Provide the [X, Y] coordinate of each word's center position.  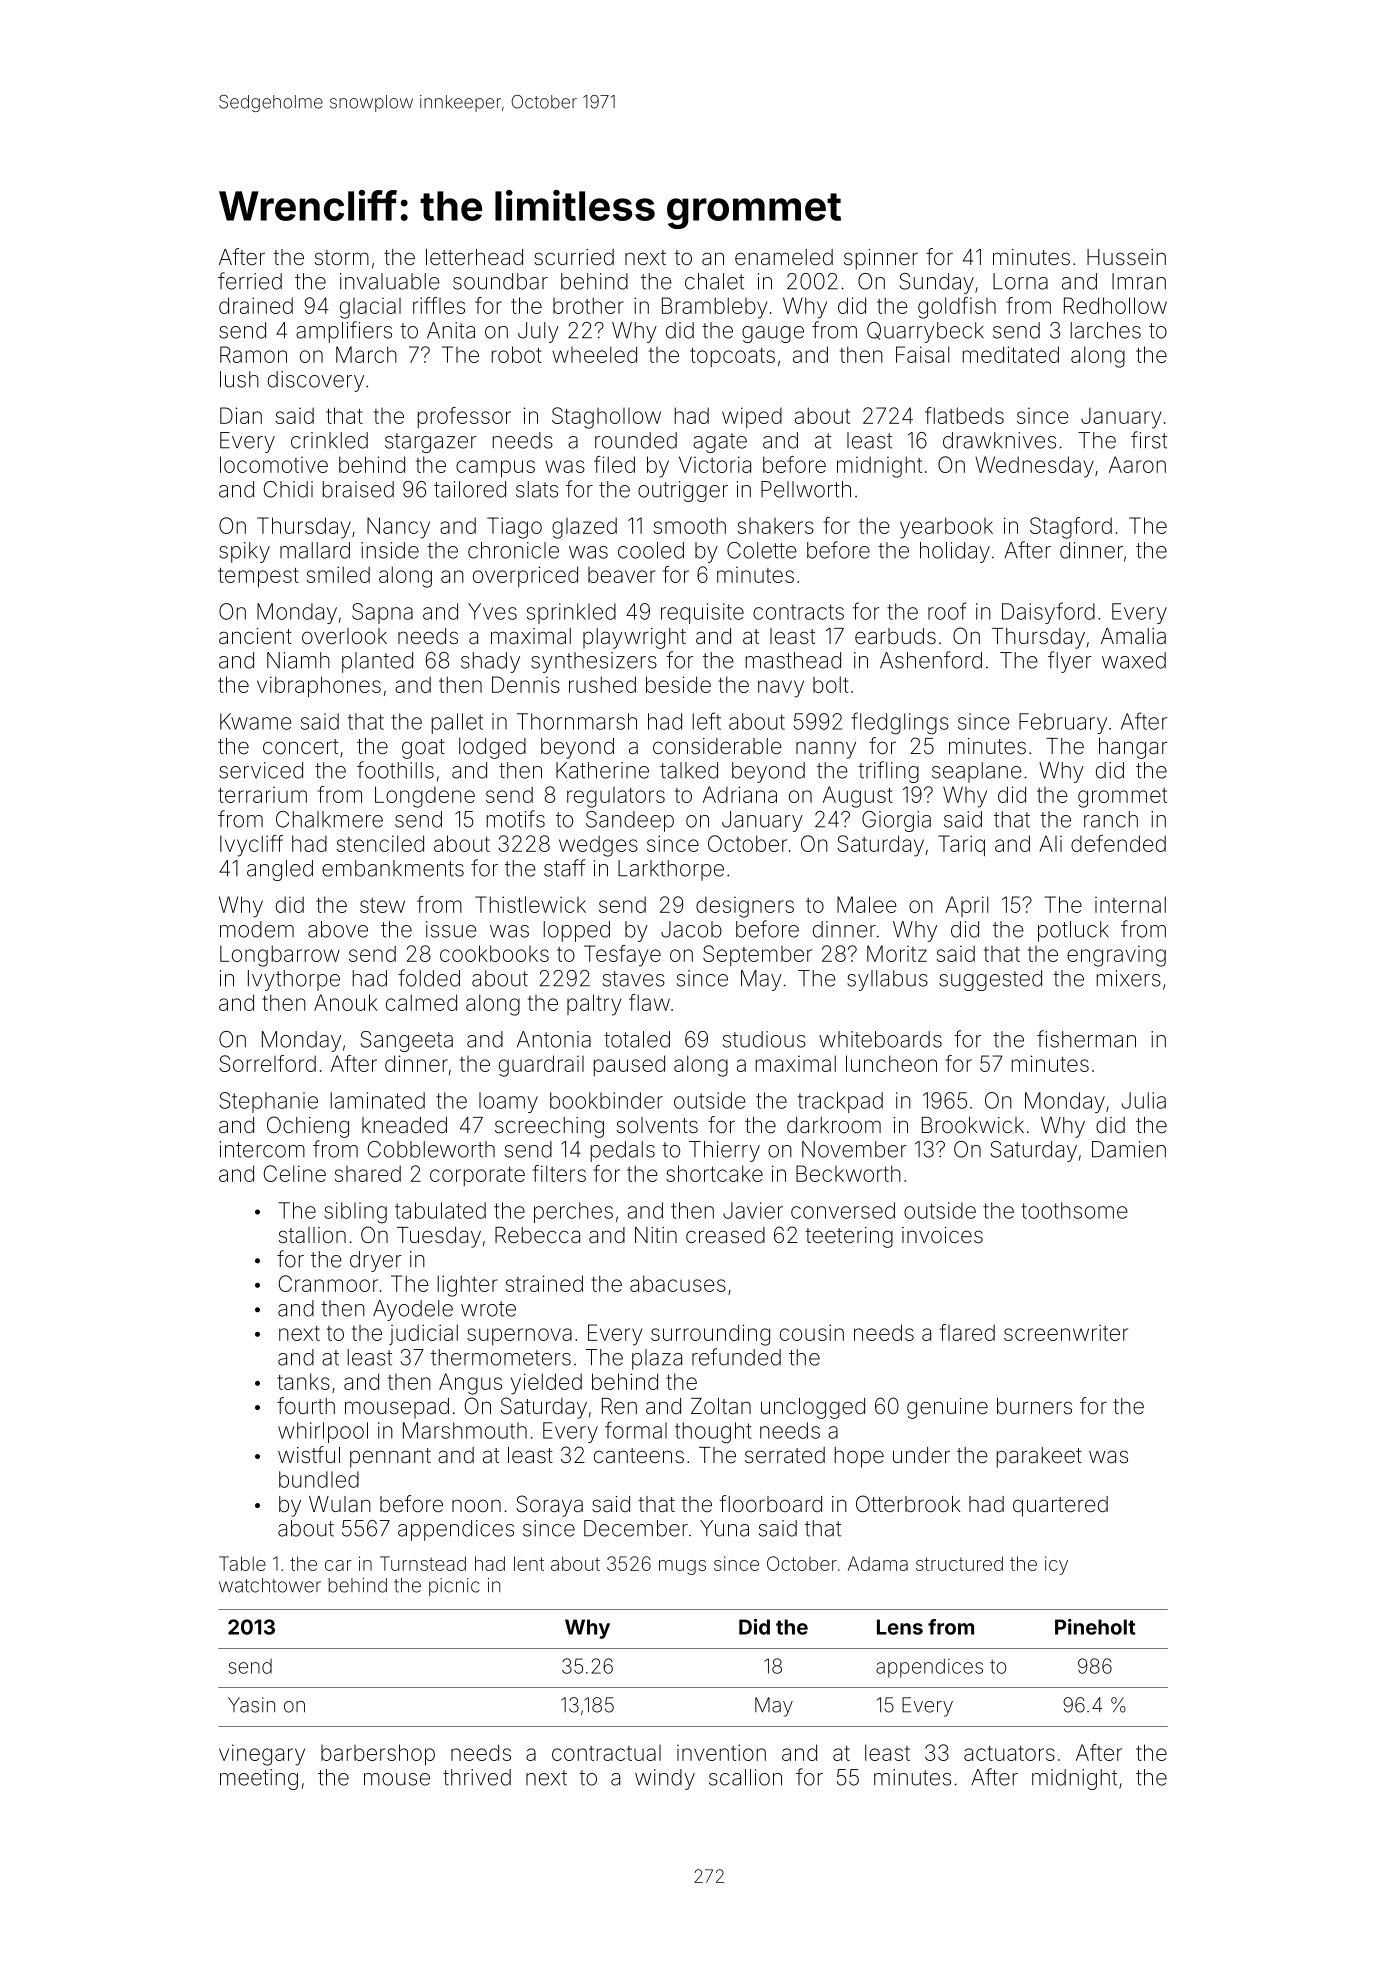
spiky [244, 552]
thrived [477, 1777]
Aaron [1137, 464]
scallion [745, 1777]
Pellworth [806, 489]
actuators [1009, 1753]
